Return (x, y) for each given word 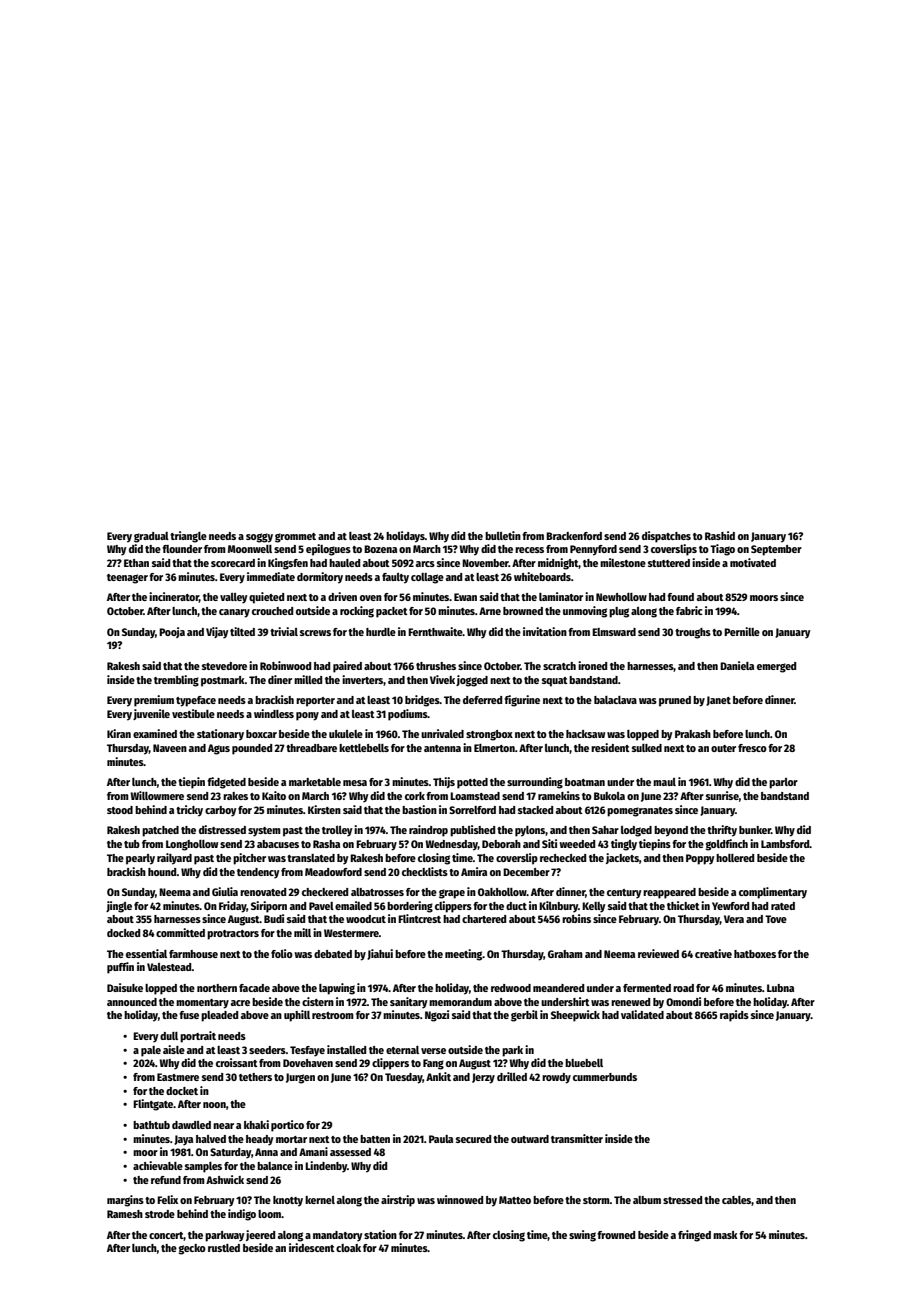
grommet (295, 538)
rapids (734, 1016)
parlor (783, 783)
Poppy (700, 859)
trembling (176, 681)
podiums (408, 715)
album (647, 1200)
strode (160, 1214)
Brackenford (574, 536)
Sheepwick (575, 1016)
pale (151, 1051)
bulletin (503, 535)
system (264, 832)
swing (582, 1236)
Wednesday (451, 845)
